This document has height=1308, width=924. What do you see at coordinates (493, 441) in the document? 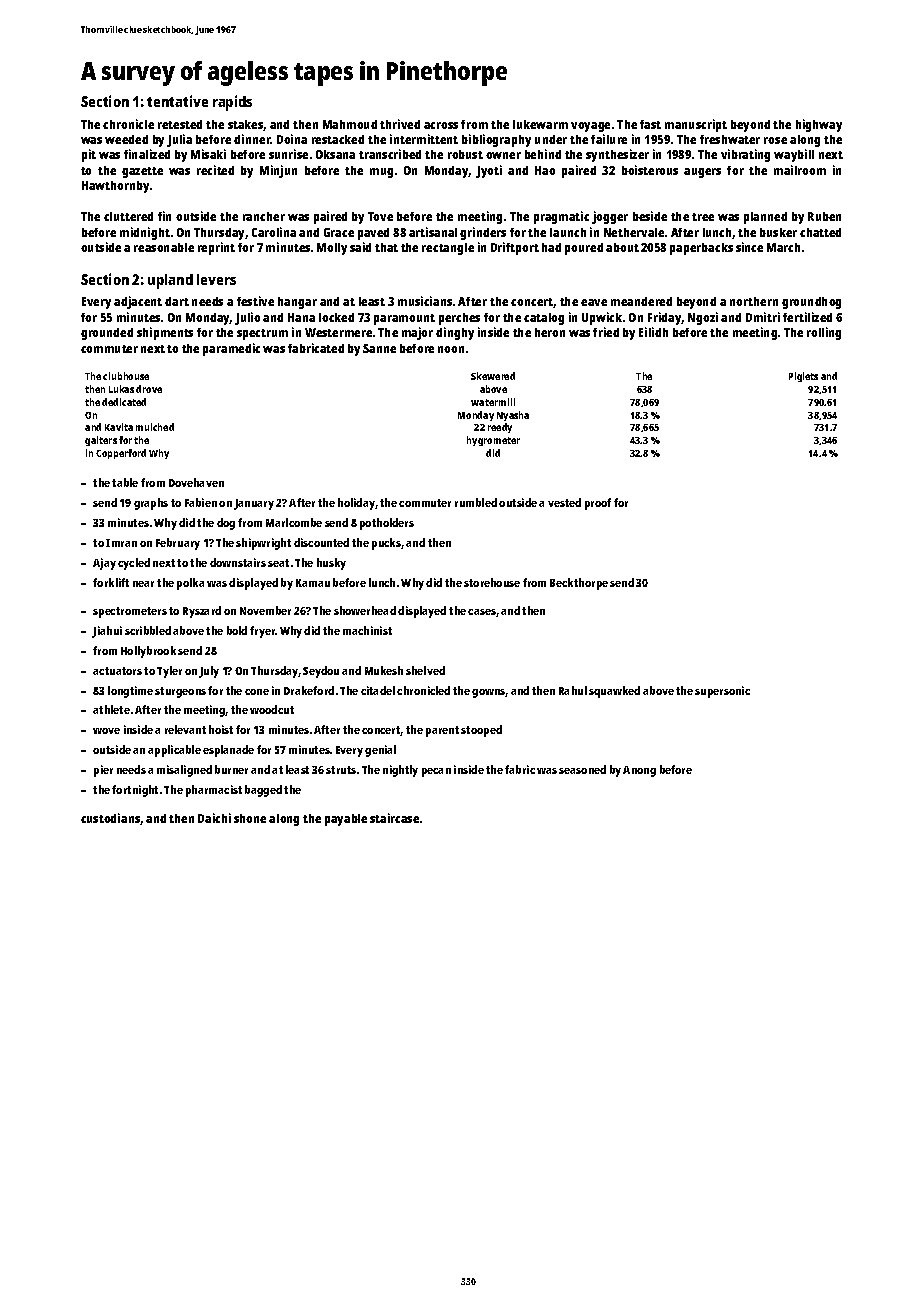
I see `hygrometer` at bounding box center [493, 441].
